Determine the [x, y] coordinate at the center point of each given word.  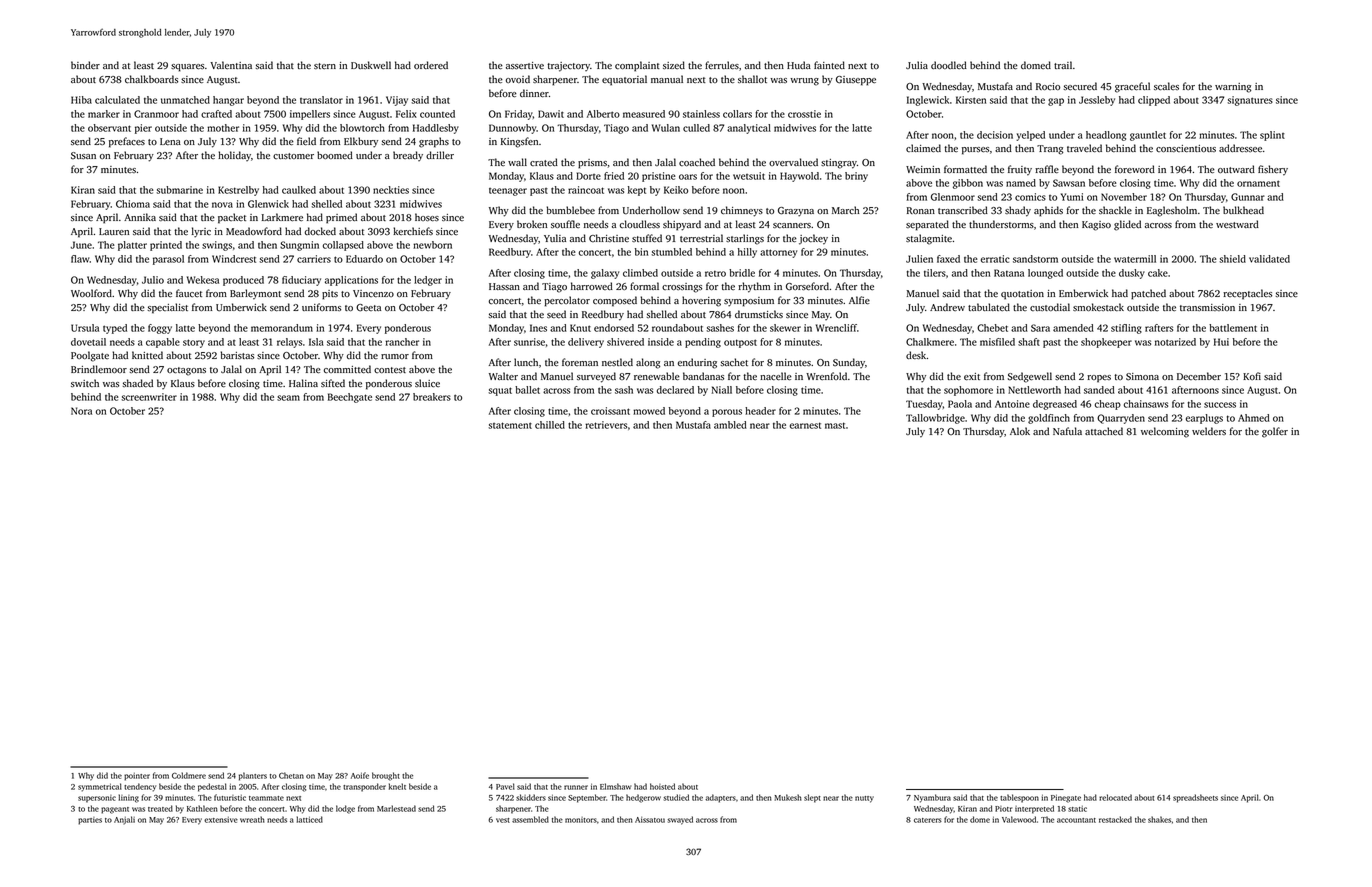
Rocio [1048, 86]
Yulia [555, 238]
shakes [1159, 819]
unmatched [185, 100]
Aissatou [650, 820]
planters [253, 776]
